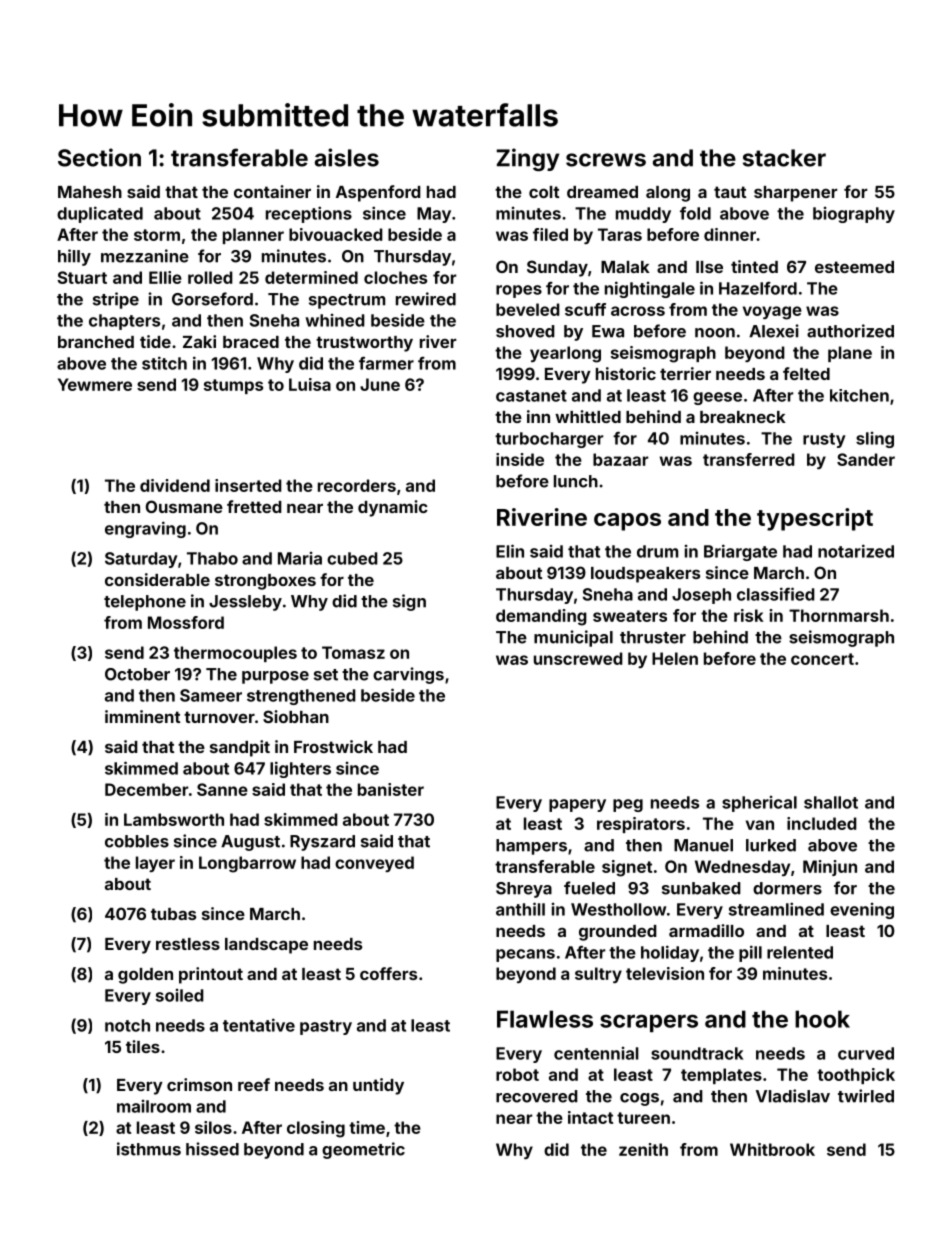  Describe the element at coordinates (363, 1150) in the screenshot. I see `geometric` at that location.
